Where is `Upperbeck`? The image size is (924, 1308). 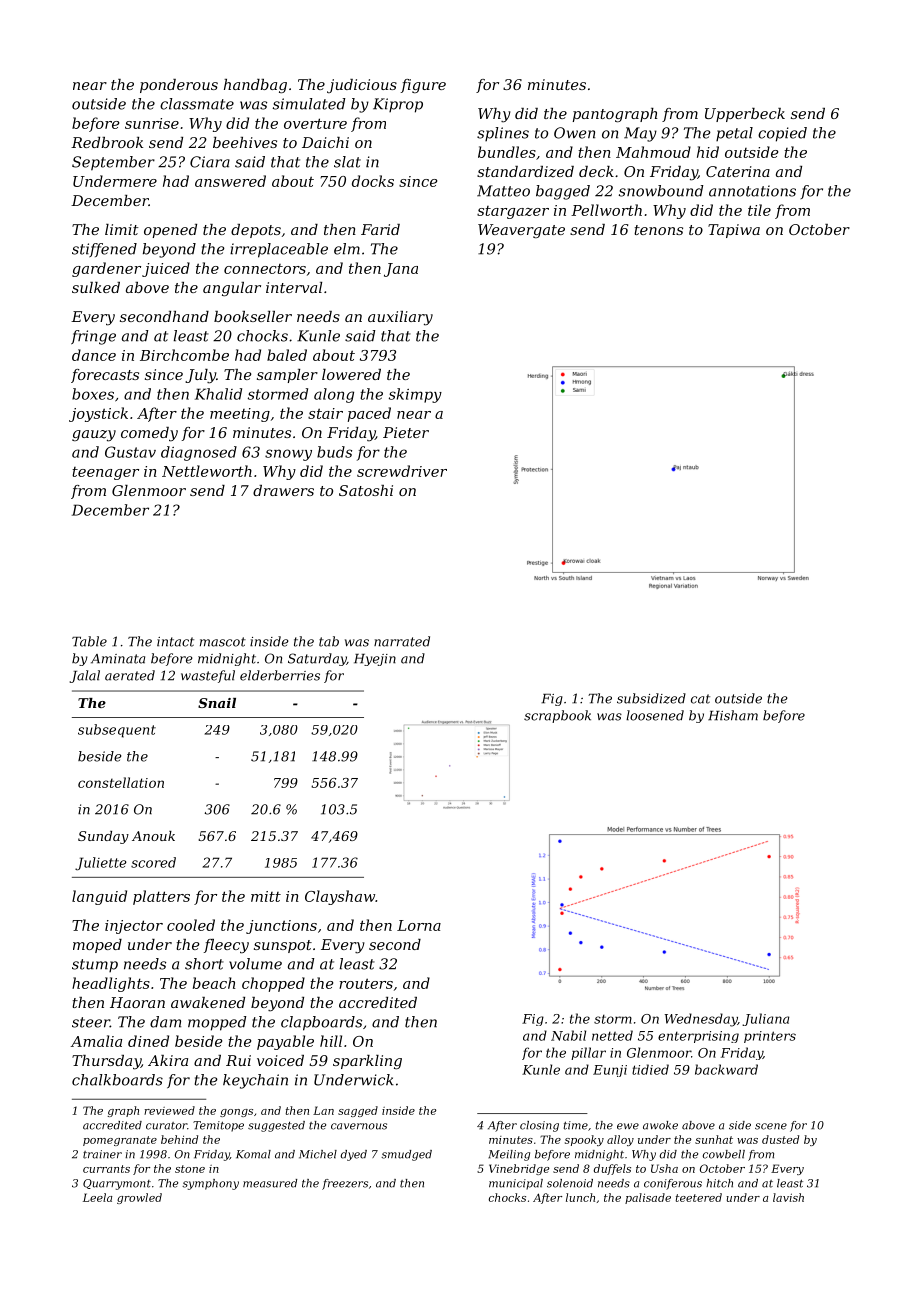 Upperbeck is located at coordinates (745, 115).
